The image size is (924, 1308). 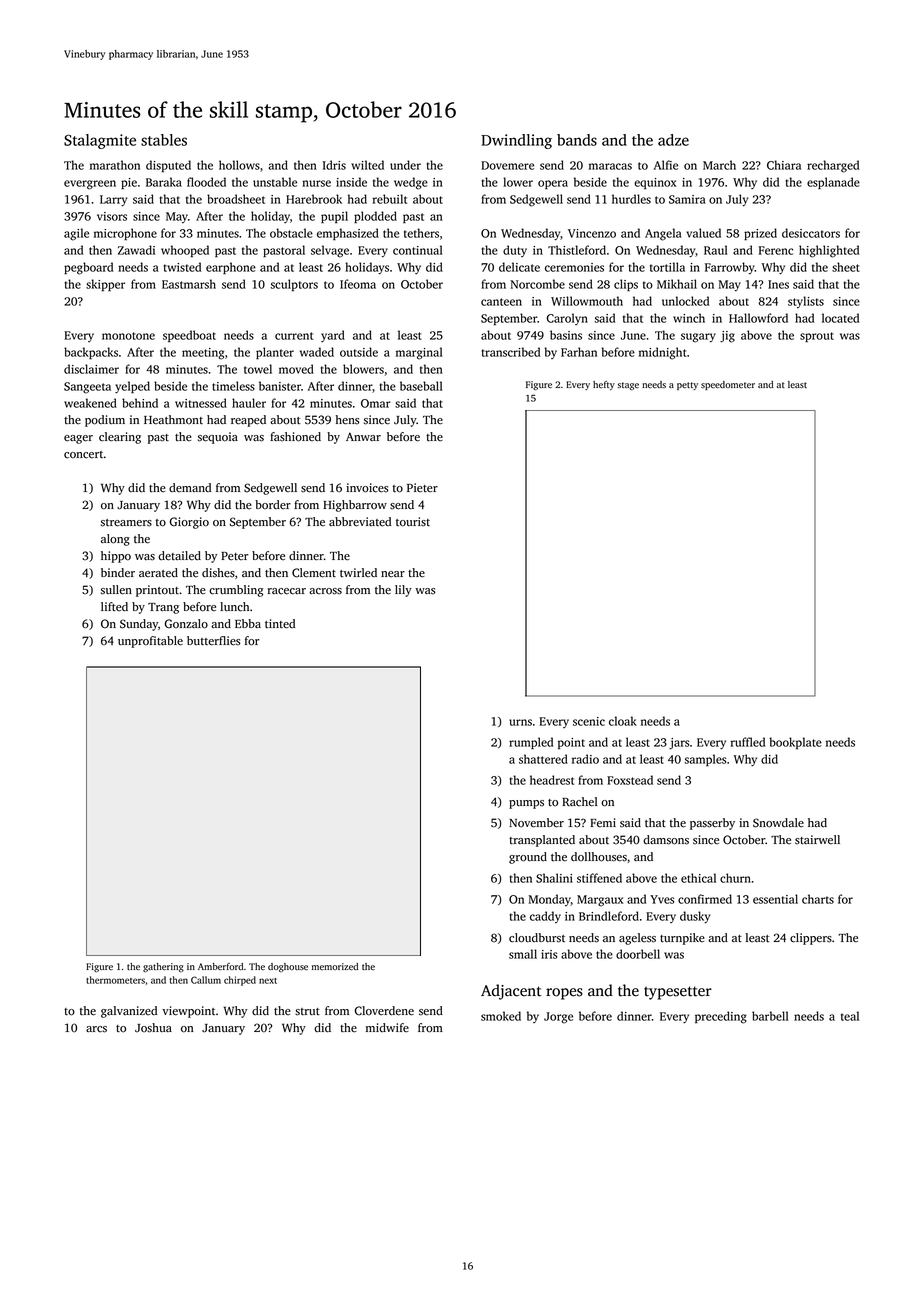 I want to click on ruffled, so click(x=747, y=742).
